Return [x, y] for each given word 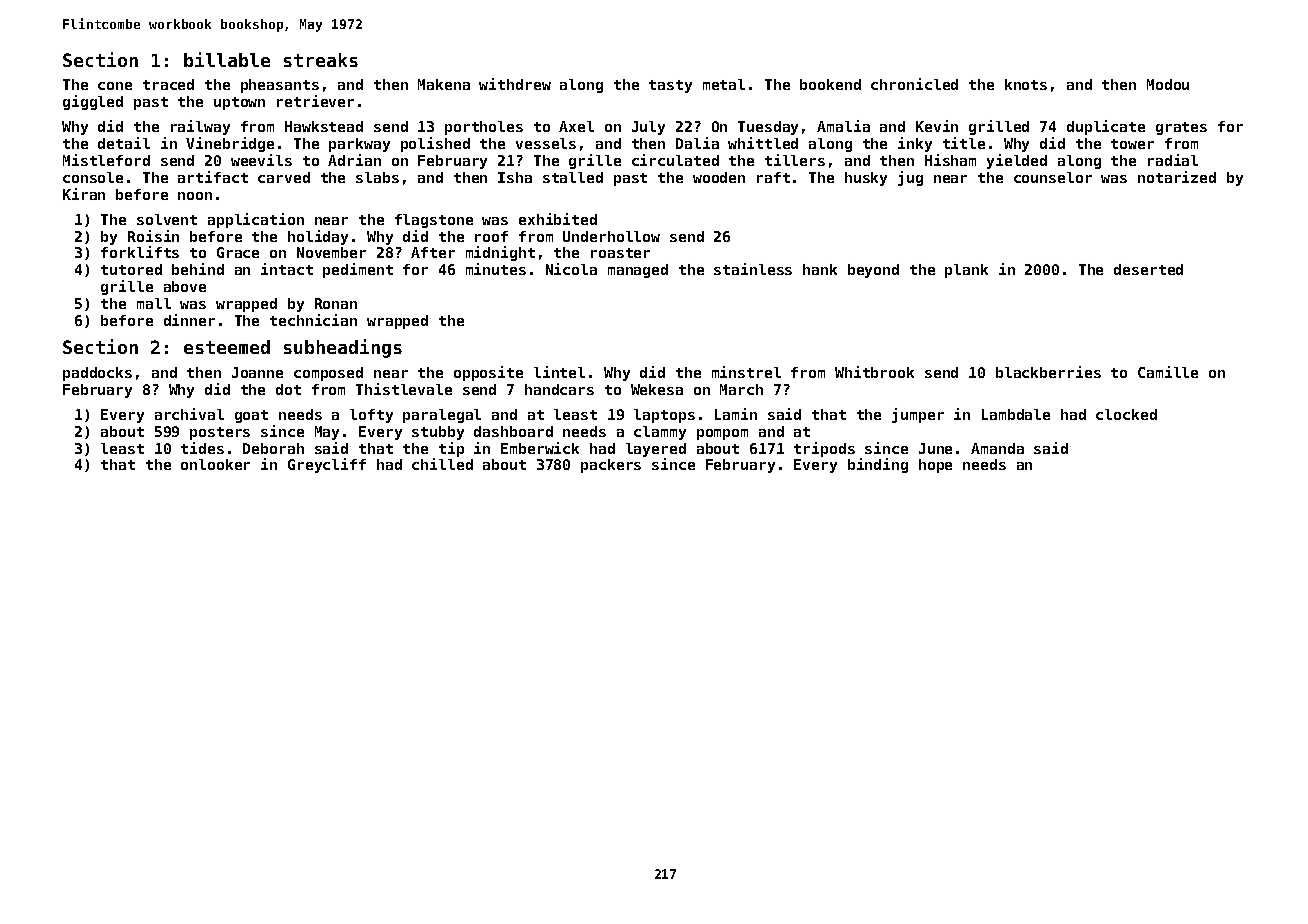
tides [202, 448]
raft [773, 177]
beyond [873, 271]
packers [611, 466]
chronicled [914, 84]
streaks [321, 60]
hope [935, 466]
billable [227, 59]
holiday [318, 237]
